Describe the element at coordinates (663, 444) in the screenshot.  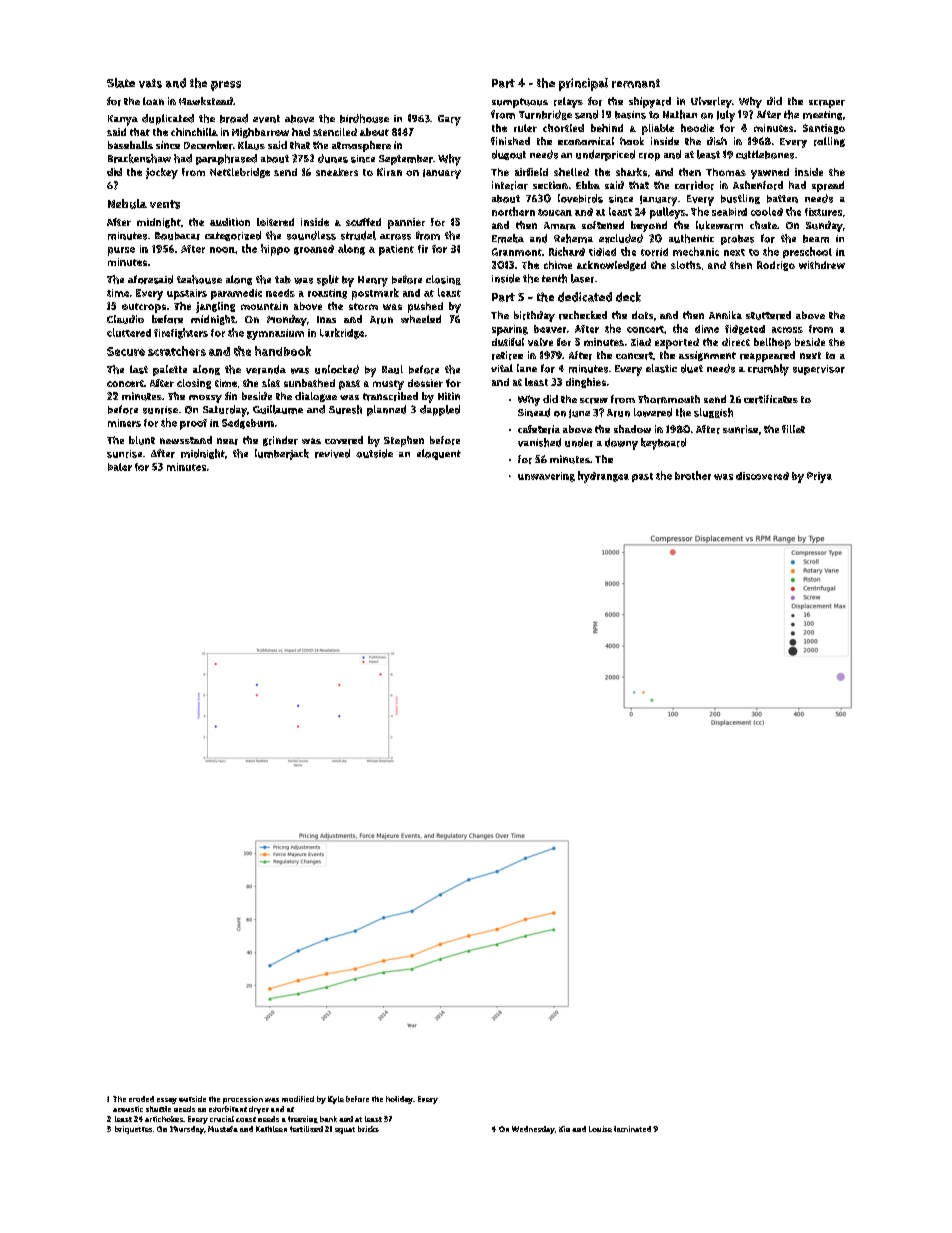
I see `keyboard` at that location.
